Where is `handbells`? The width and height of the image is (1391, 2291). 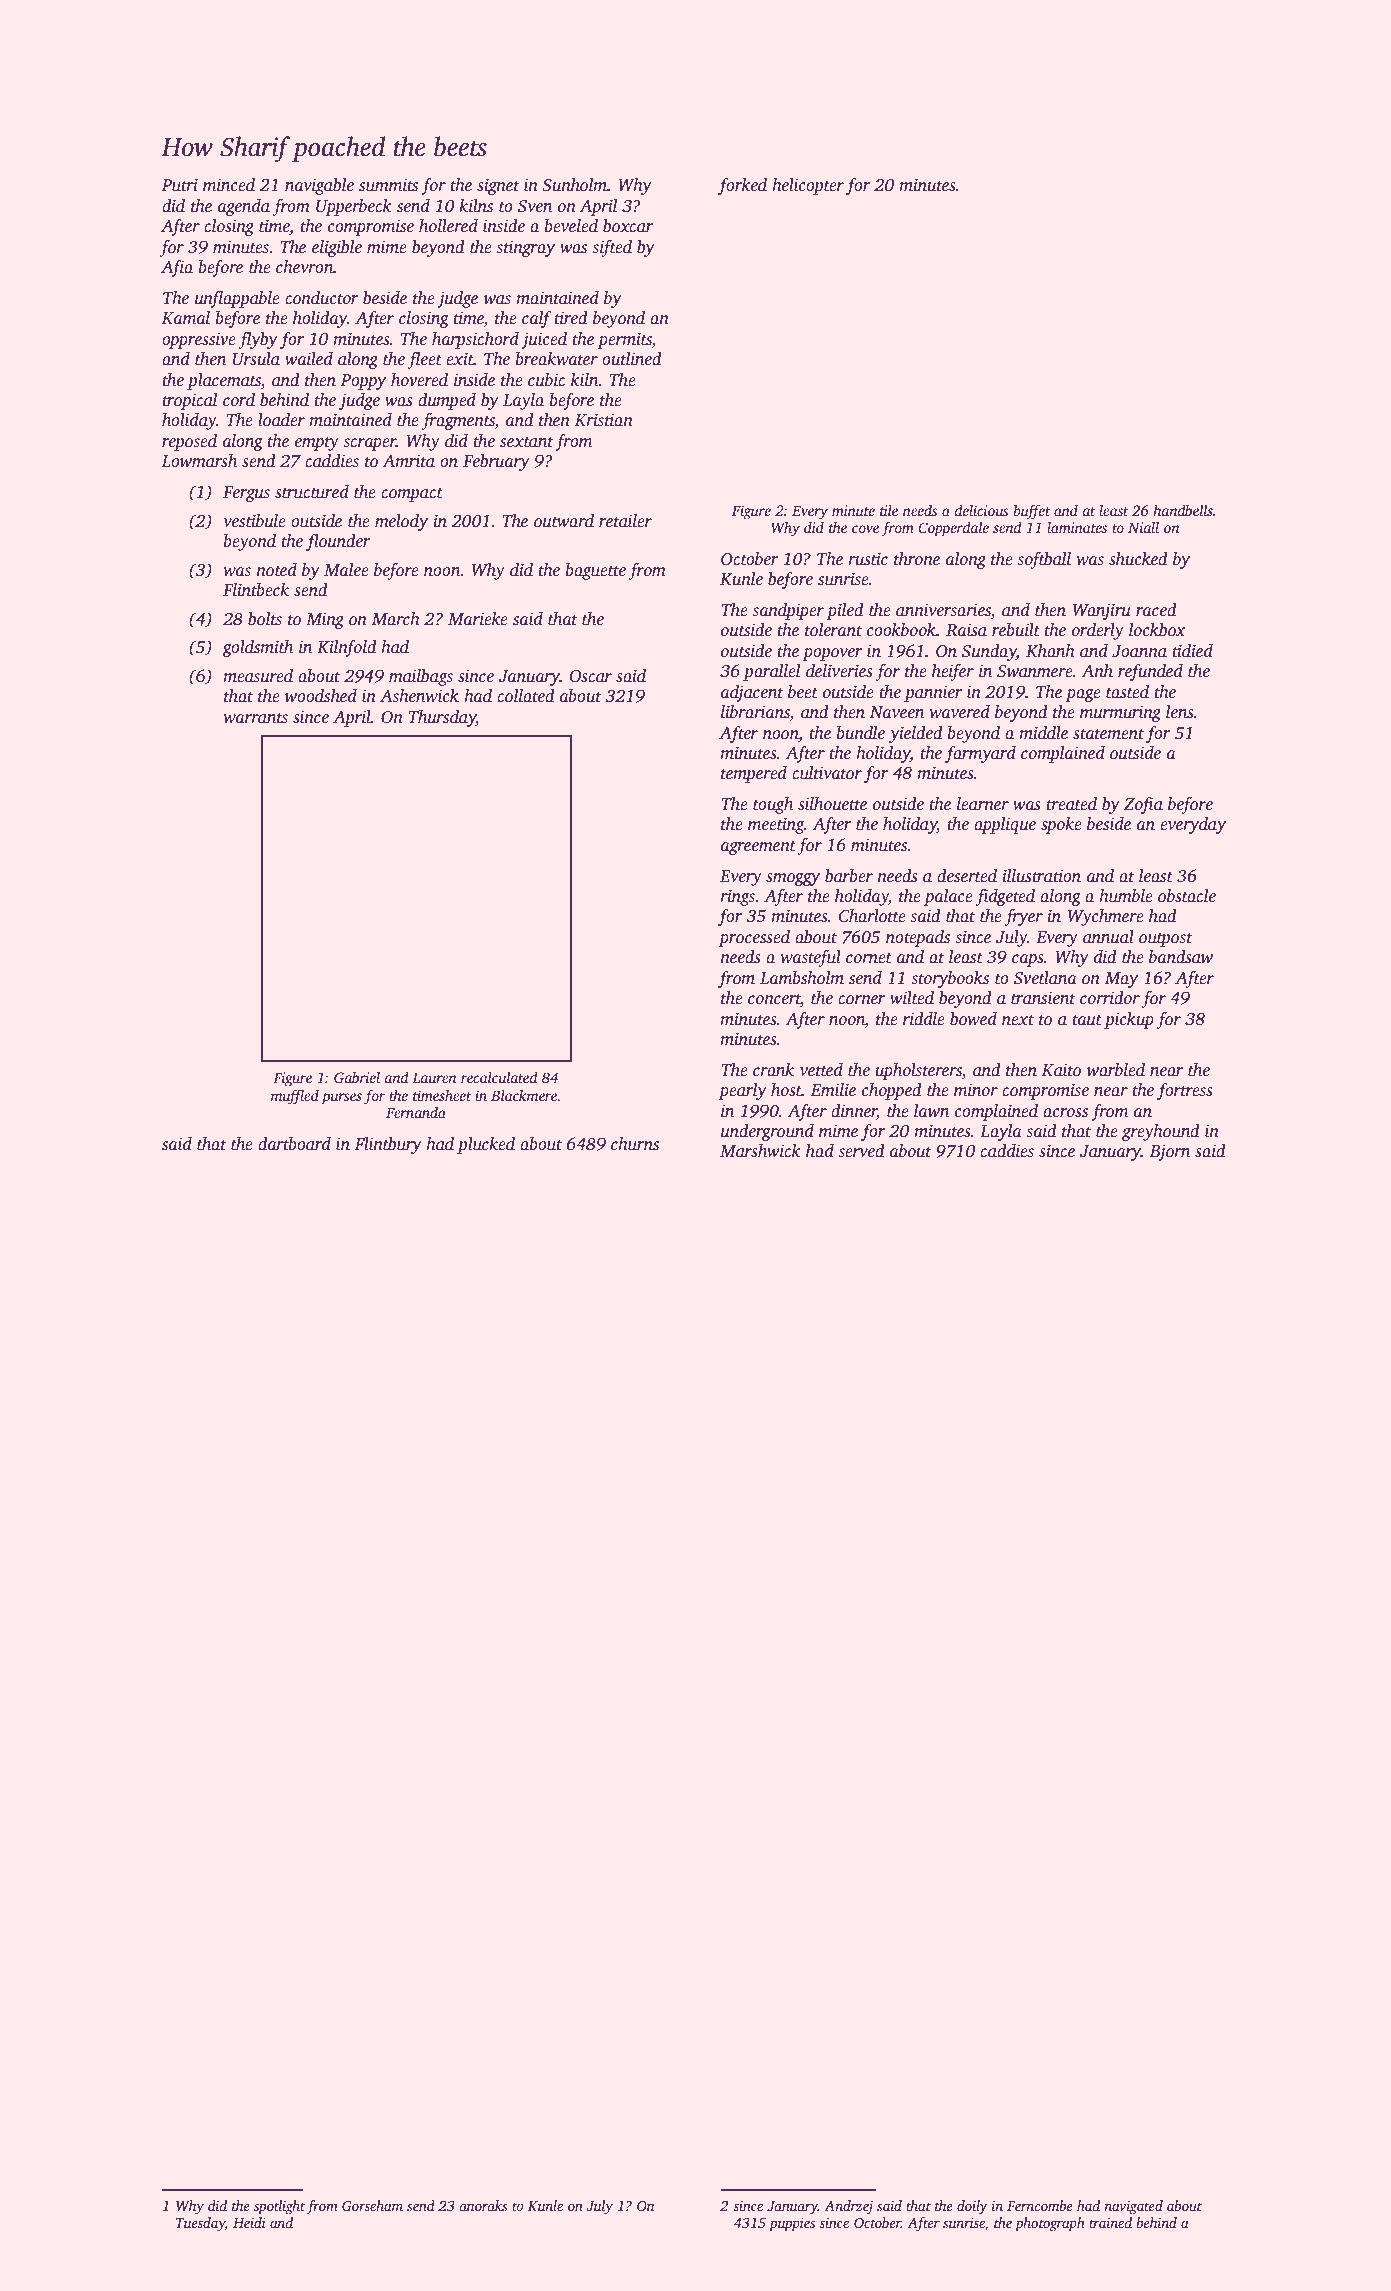 handbells is located at coordinates (1183, 510).
